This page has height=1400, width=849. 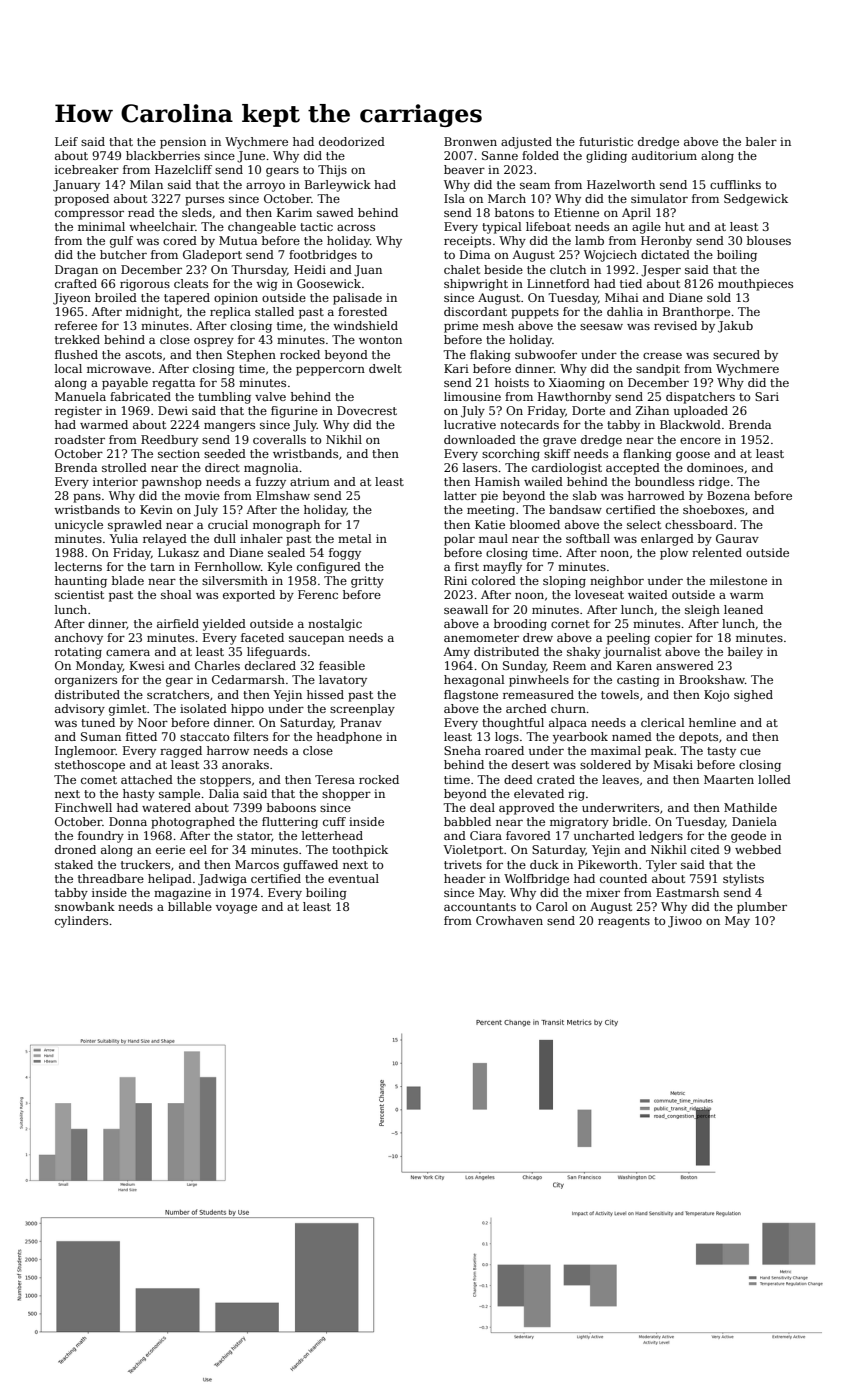 What do you see at coordinates (74, 864) in the page?
I see `staked` at bounding box center [74, 864].
